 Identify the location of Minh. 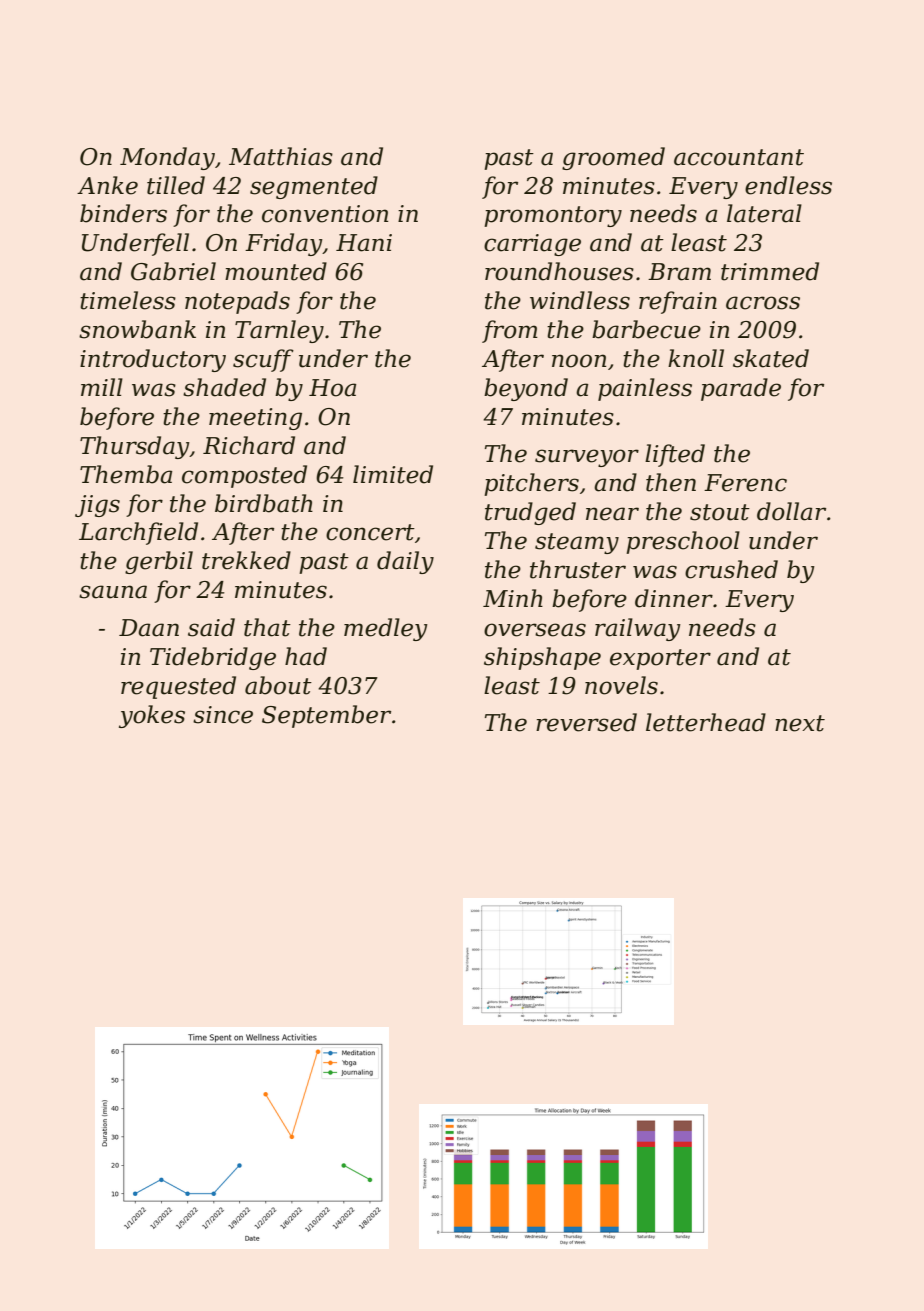
(513, 598).
